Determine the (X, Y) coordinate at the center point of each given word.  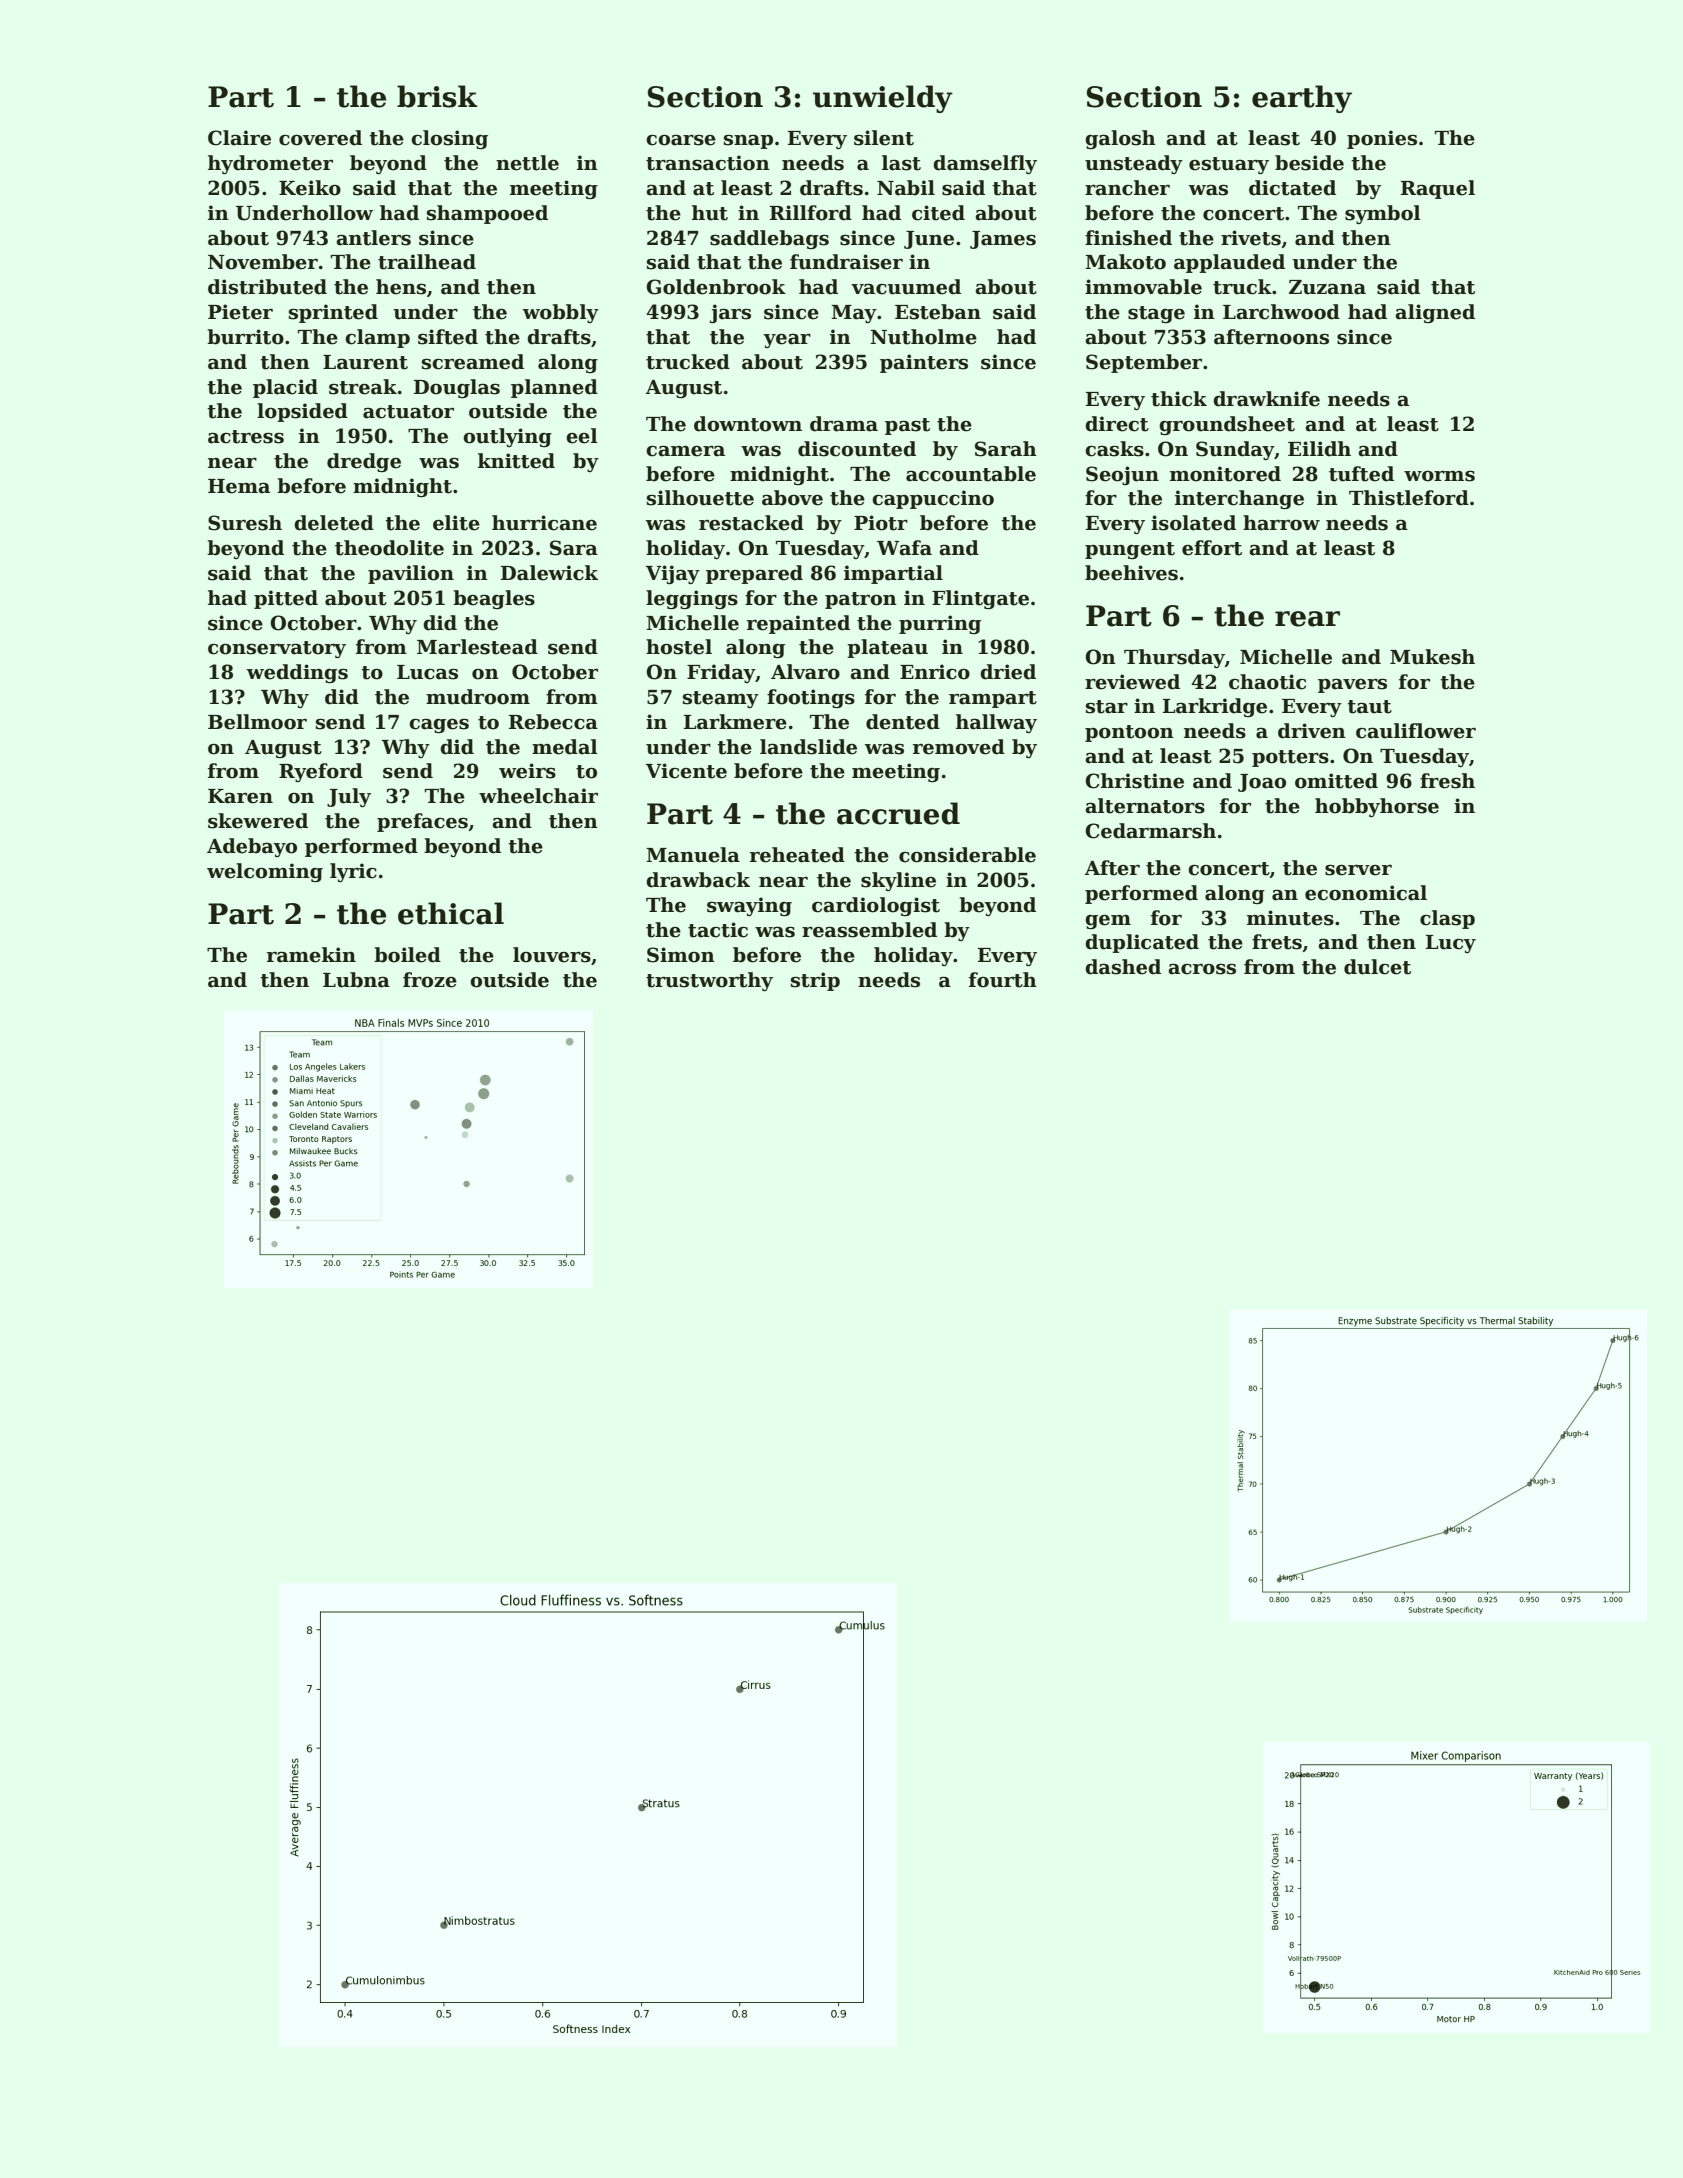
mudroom (478, 697)
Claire (239, 138)
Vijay (673, 574)
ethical (451, 913)
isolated (1193, 523)
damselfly (985, 164)
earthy (1302, 99)
